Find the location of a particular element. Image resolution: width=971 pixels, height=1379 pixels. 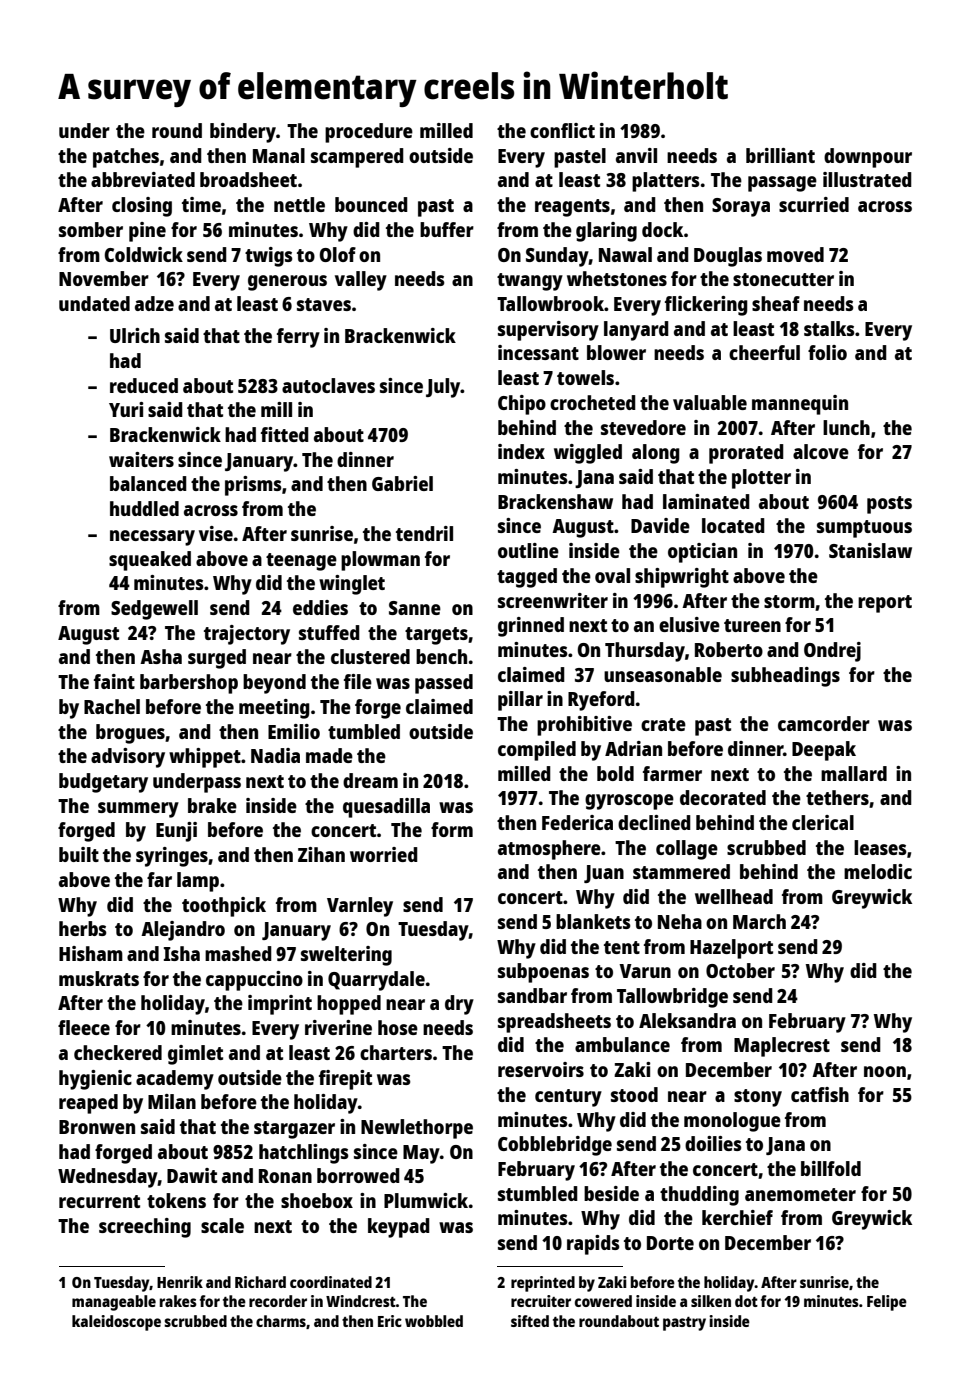

conflict is located at coordinates (562, 130).
